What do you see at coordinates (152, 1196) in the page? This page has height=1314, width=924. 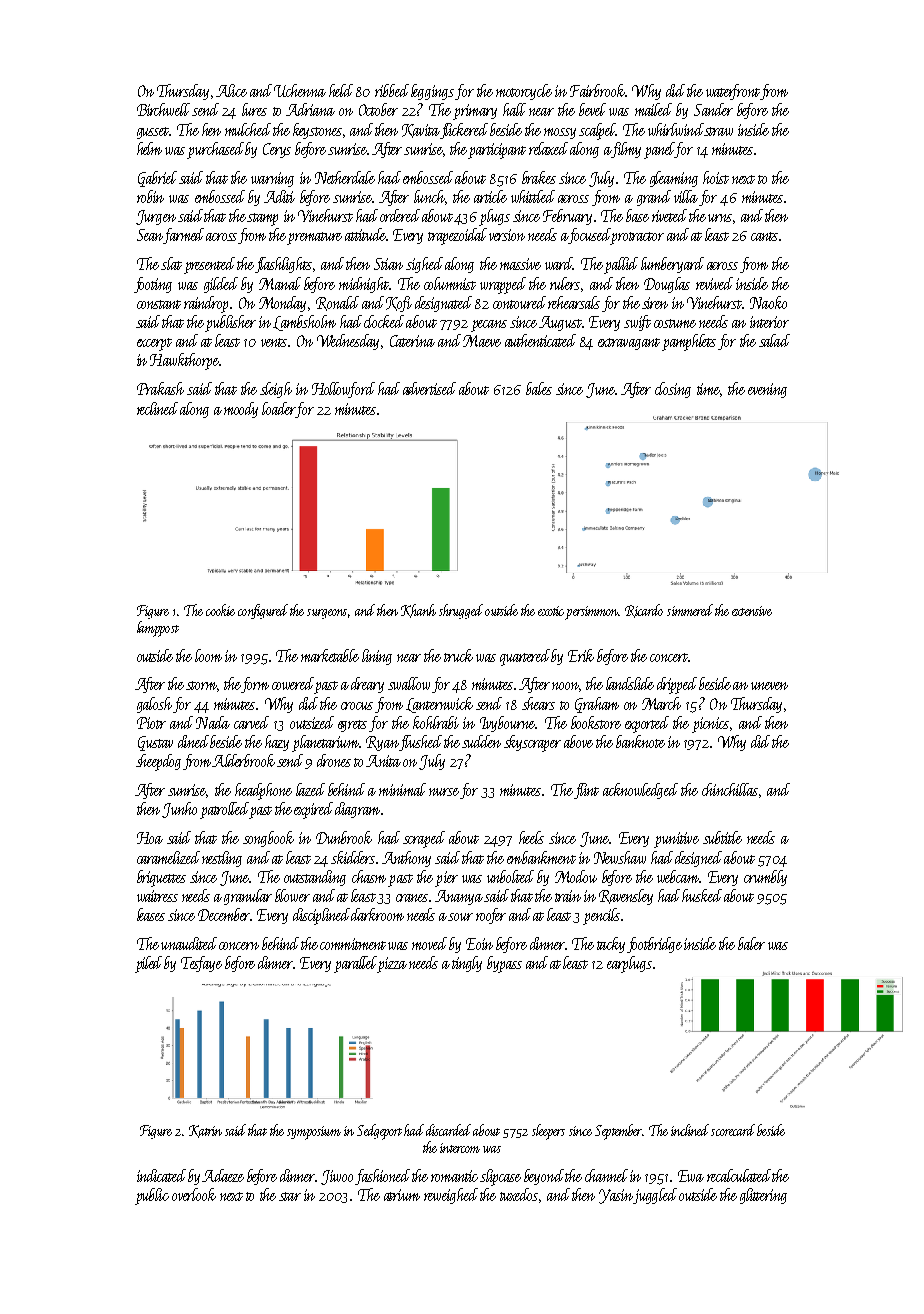 I see `public` at bounding box center [152, 1196].
